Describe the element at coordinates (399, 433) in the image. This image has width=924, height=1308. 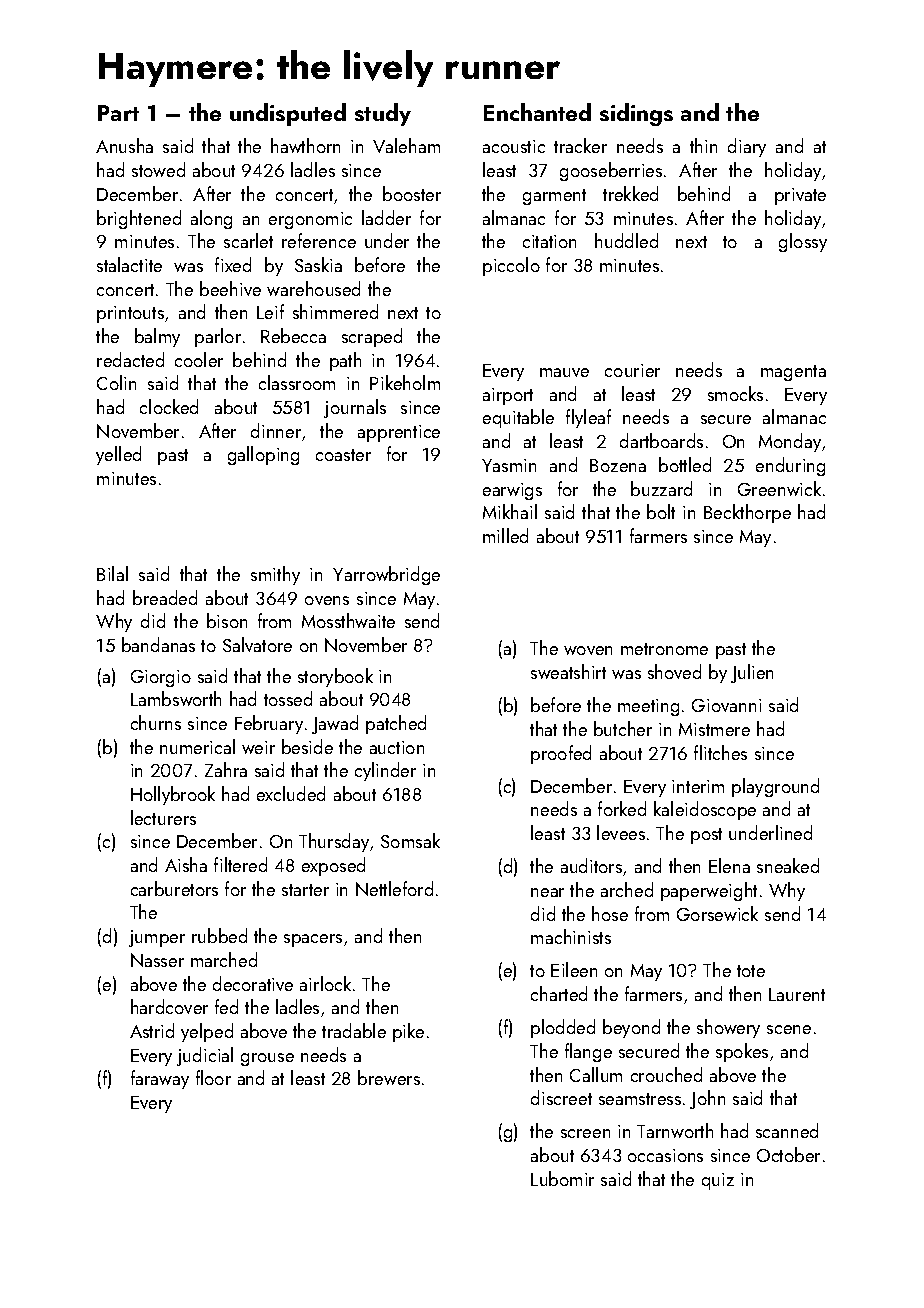
I see `apprentice` at that location.
